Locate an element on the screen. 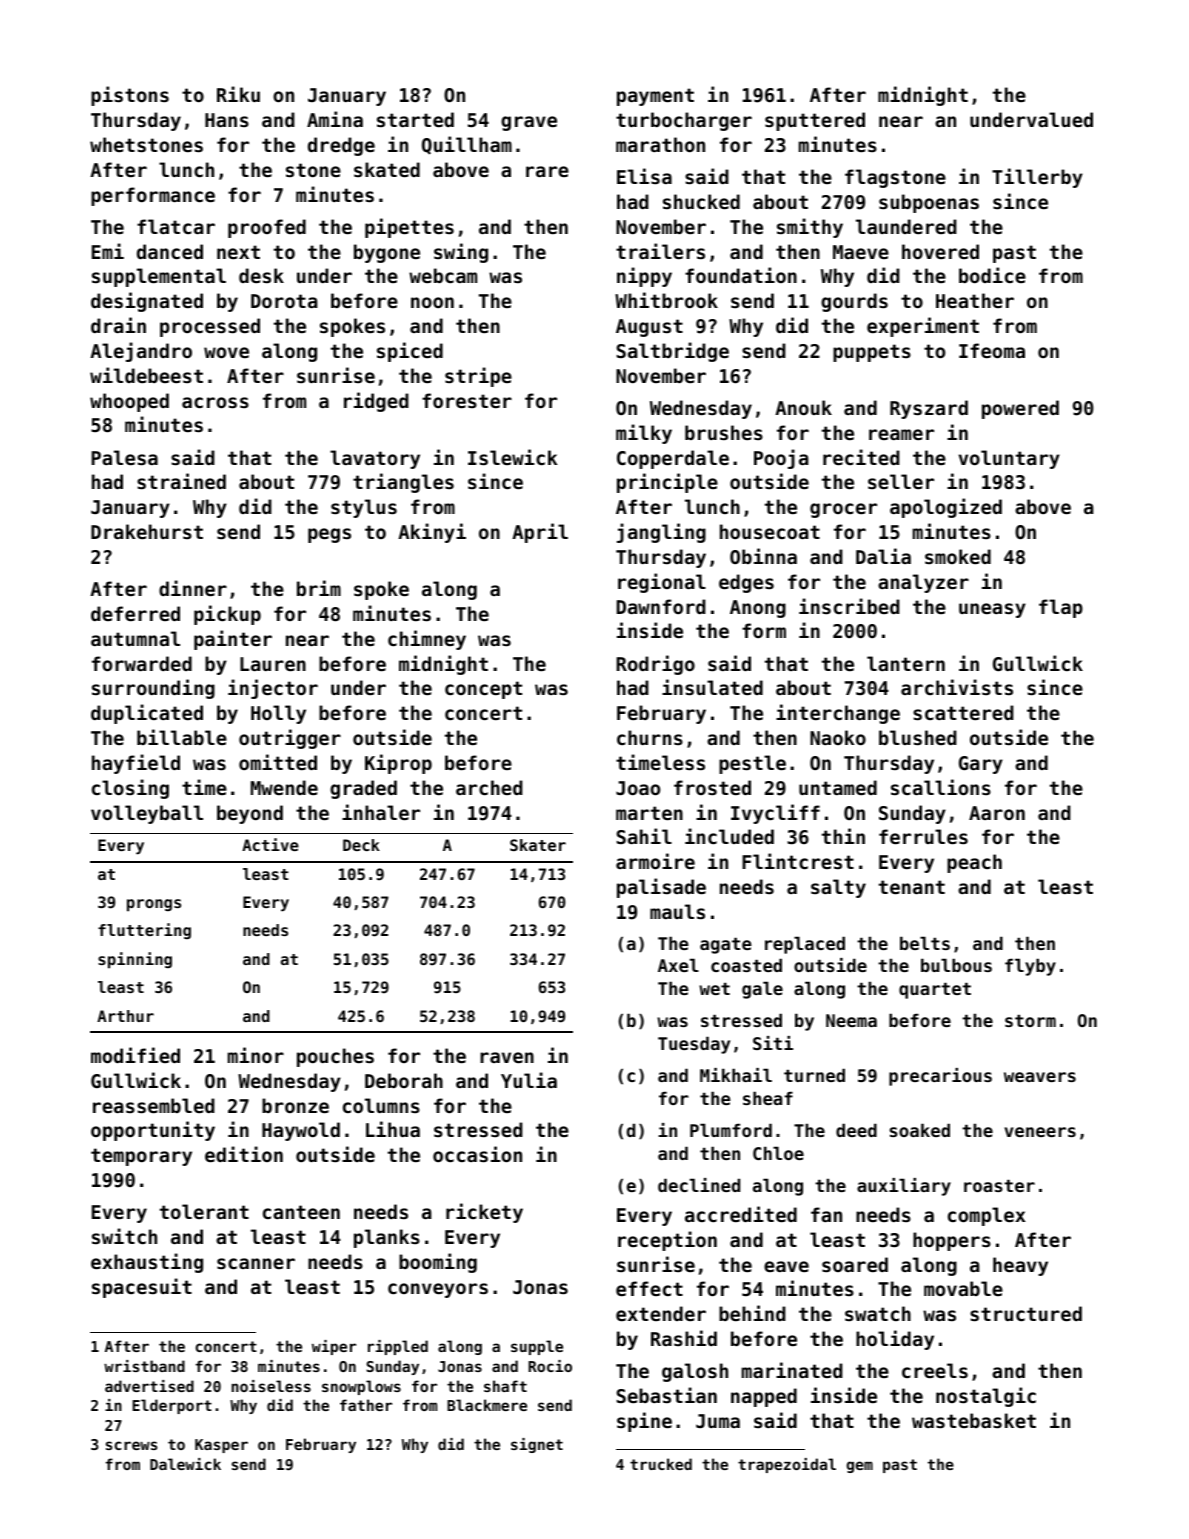 The image size is (1189, 1539). spinning is located at coordinates (135, 960).
